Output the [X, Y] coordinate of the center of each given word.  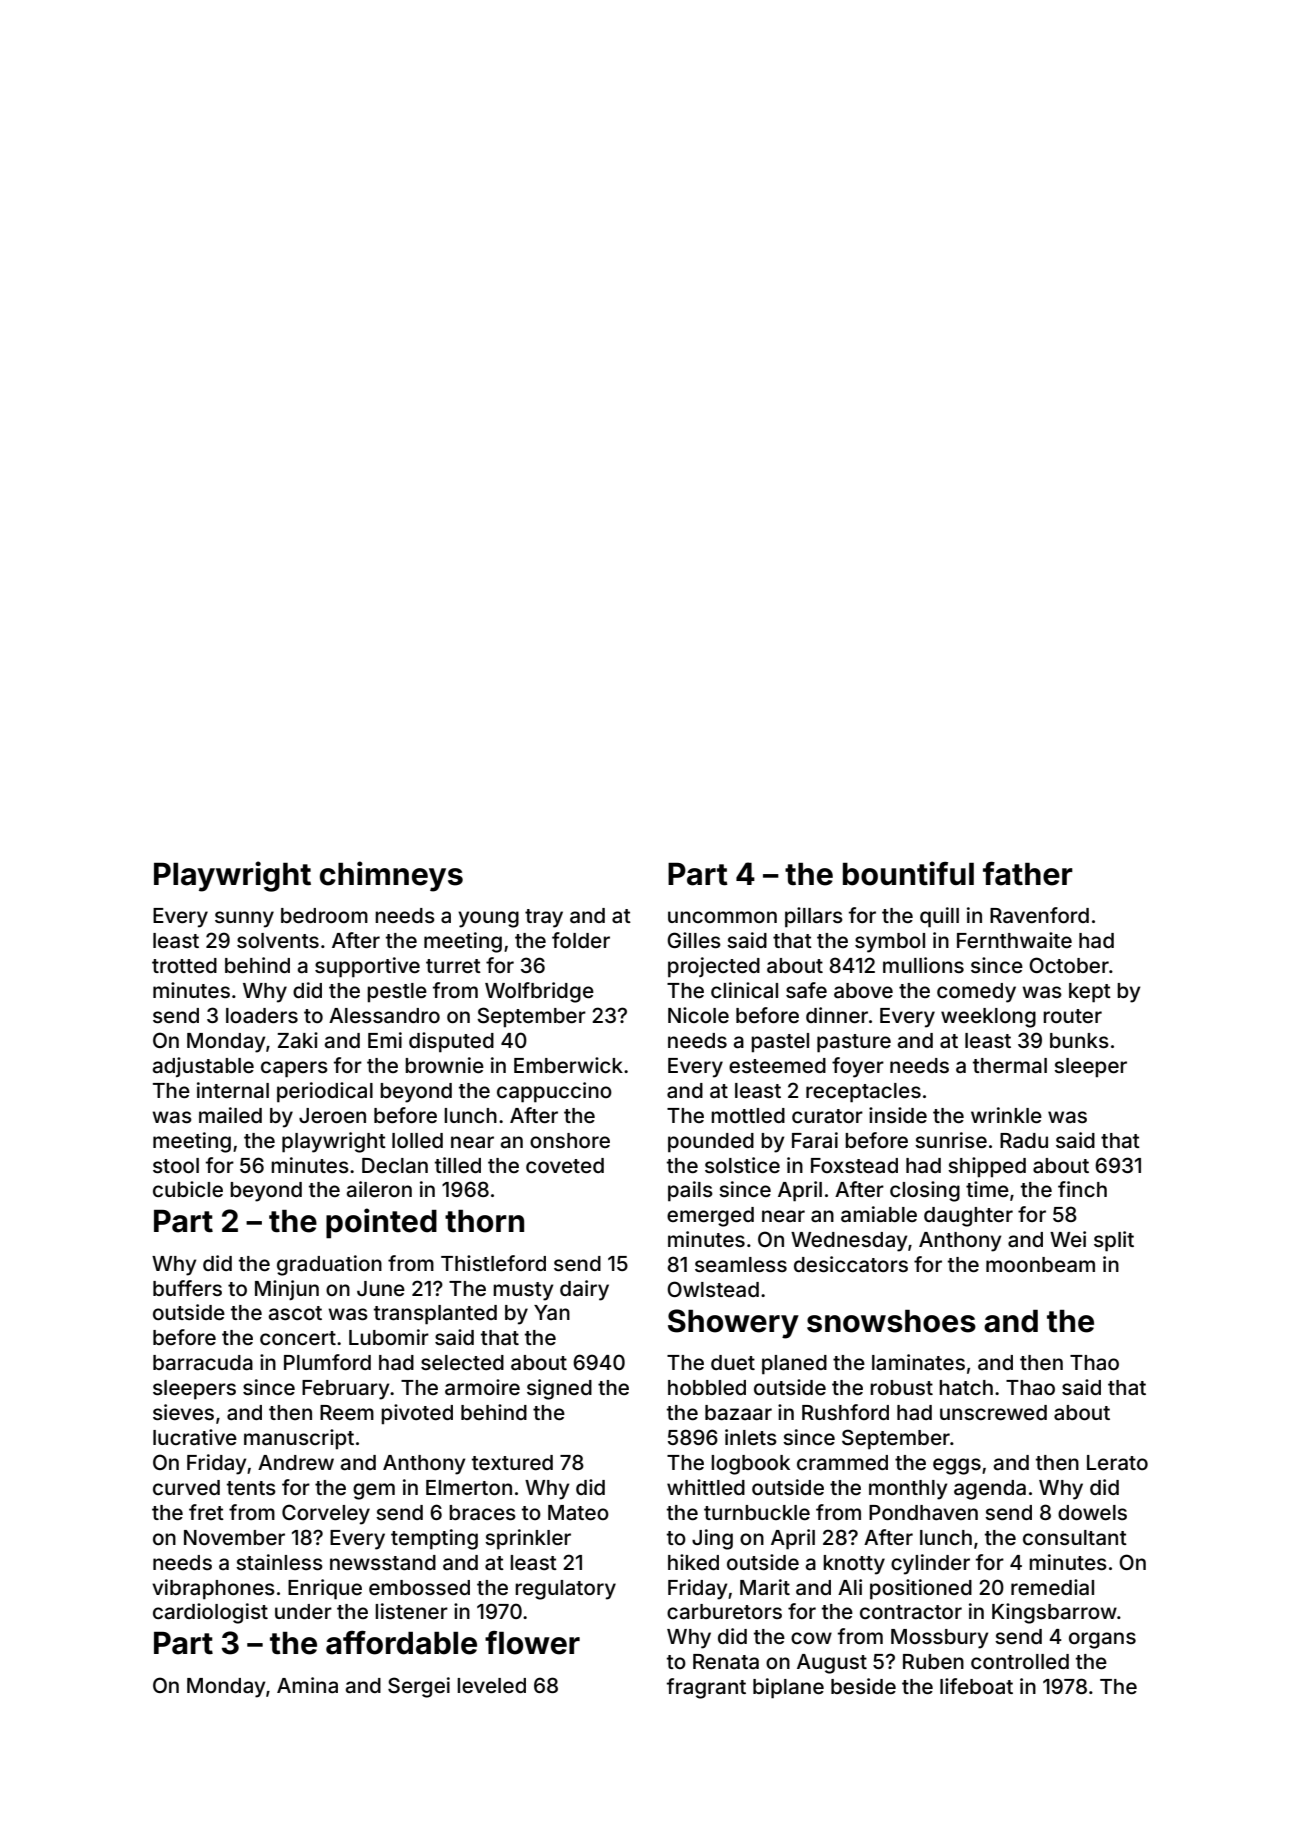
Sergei [419, 1687]
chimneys [391, 876]
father [1028, 874]
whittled [706, 1487]
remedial [1052, 1587]
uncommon [722, 917]
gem [374, 1491]
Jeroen [332, 1115]
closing [925, 1191]
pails [690, 1191]
